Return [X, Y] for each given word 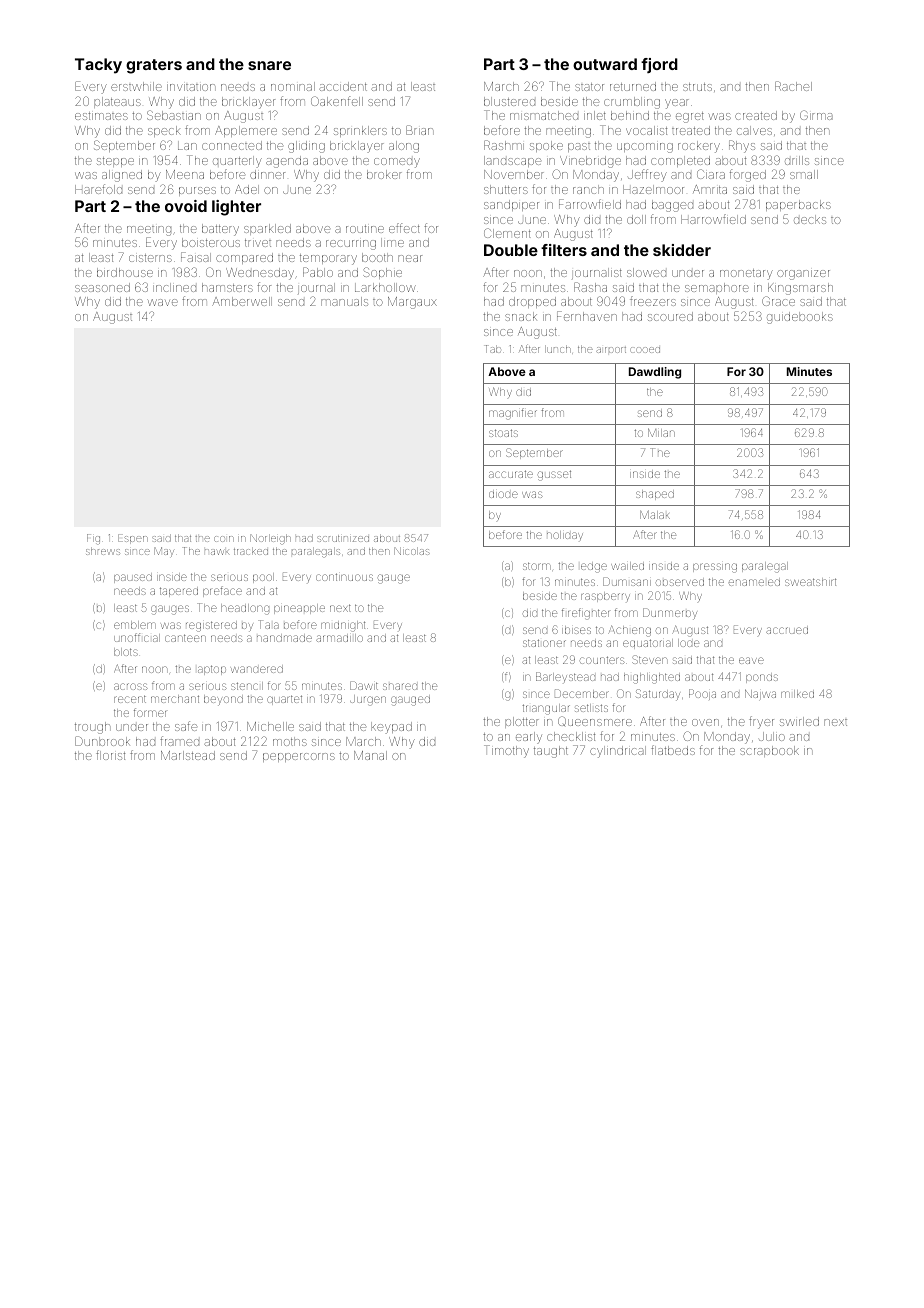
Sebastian [174, 115]
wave [162, 302]
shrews [103, 551]
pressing [715, 568]
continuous [344, 577]
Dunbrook [102, 741]
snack [521, 316]
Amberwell [242, 301]
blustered [509, 101]
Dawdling [655, 373]
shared [400, 686]
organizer [803, 275]
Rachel [793, 86]
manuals [344, 301]
